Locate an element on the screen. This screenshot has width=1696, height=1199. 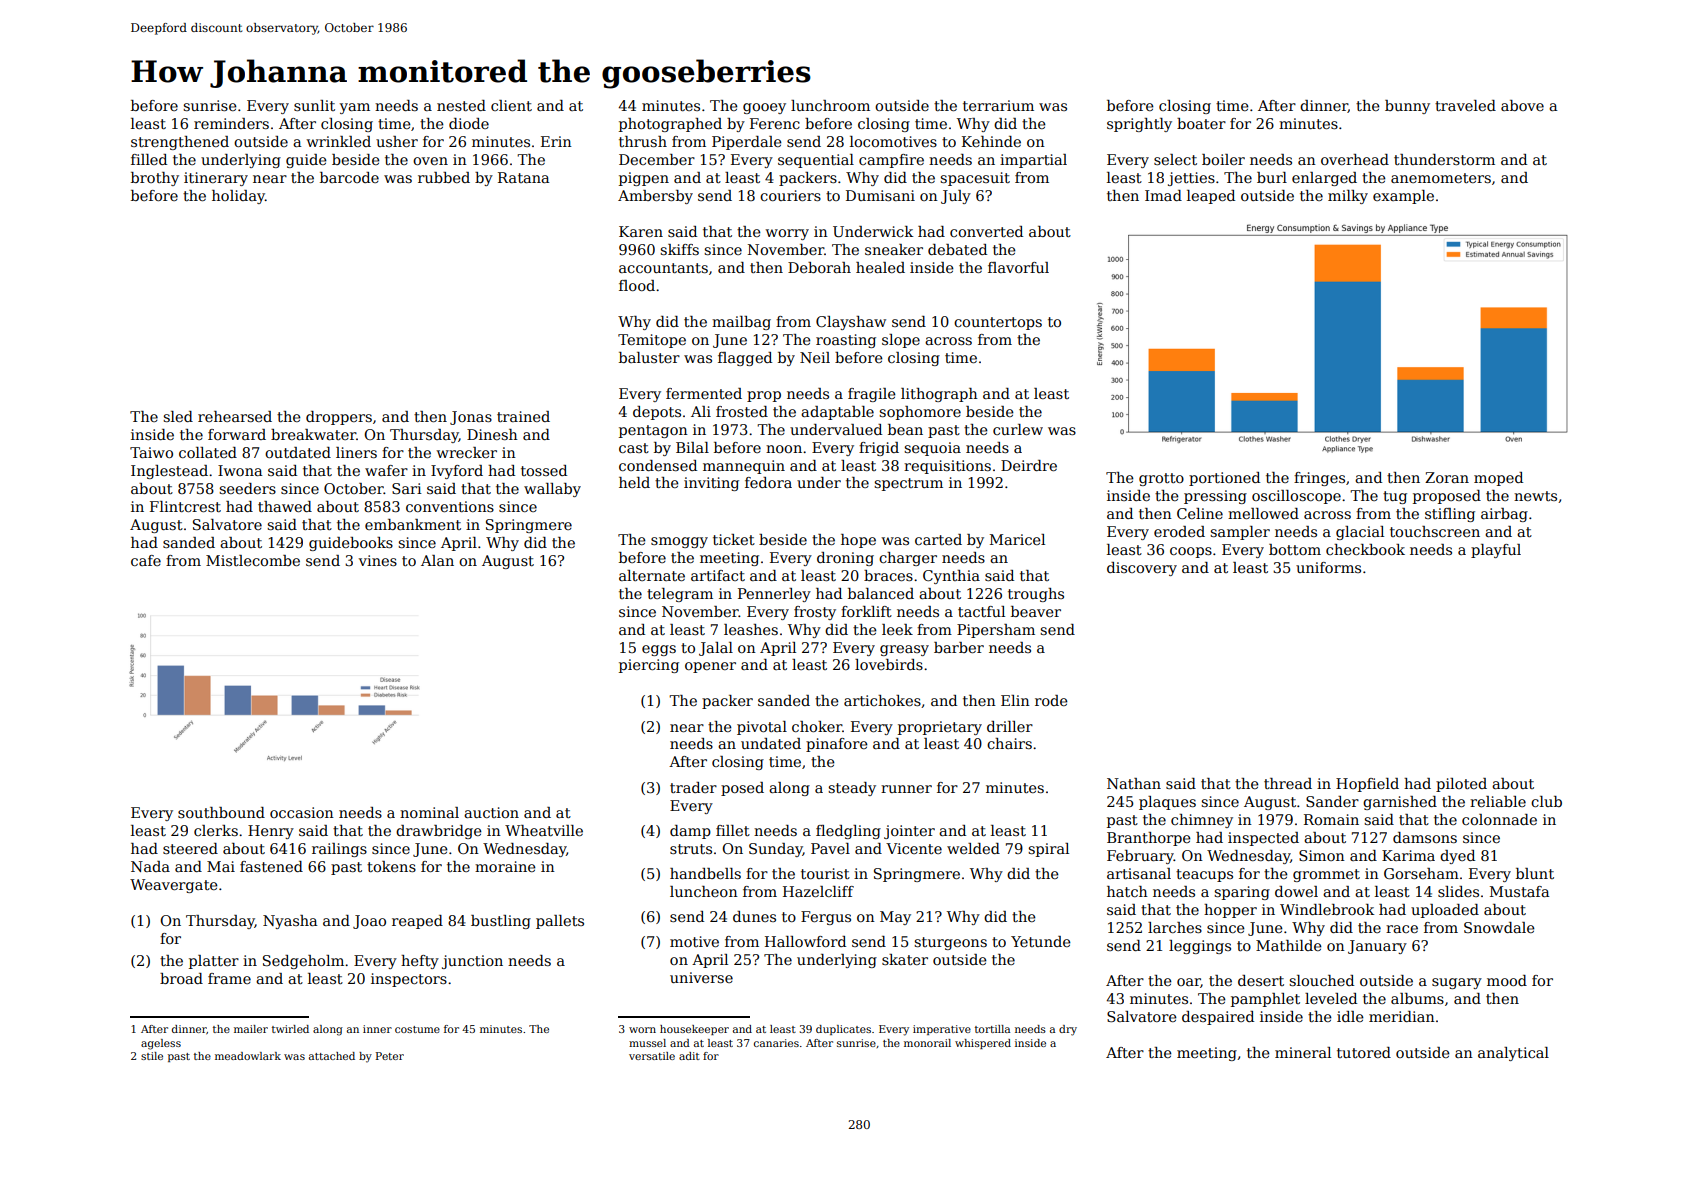
analytical is located at coordinates (1513, 1054).
